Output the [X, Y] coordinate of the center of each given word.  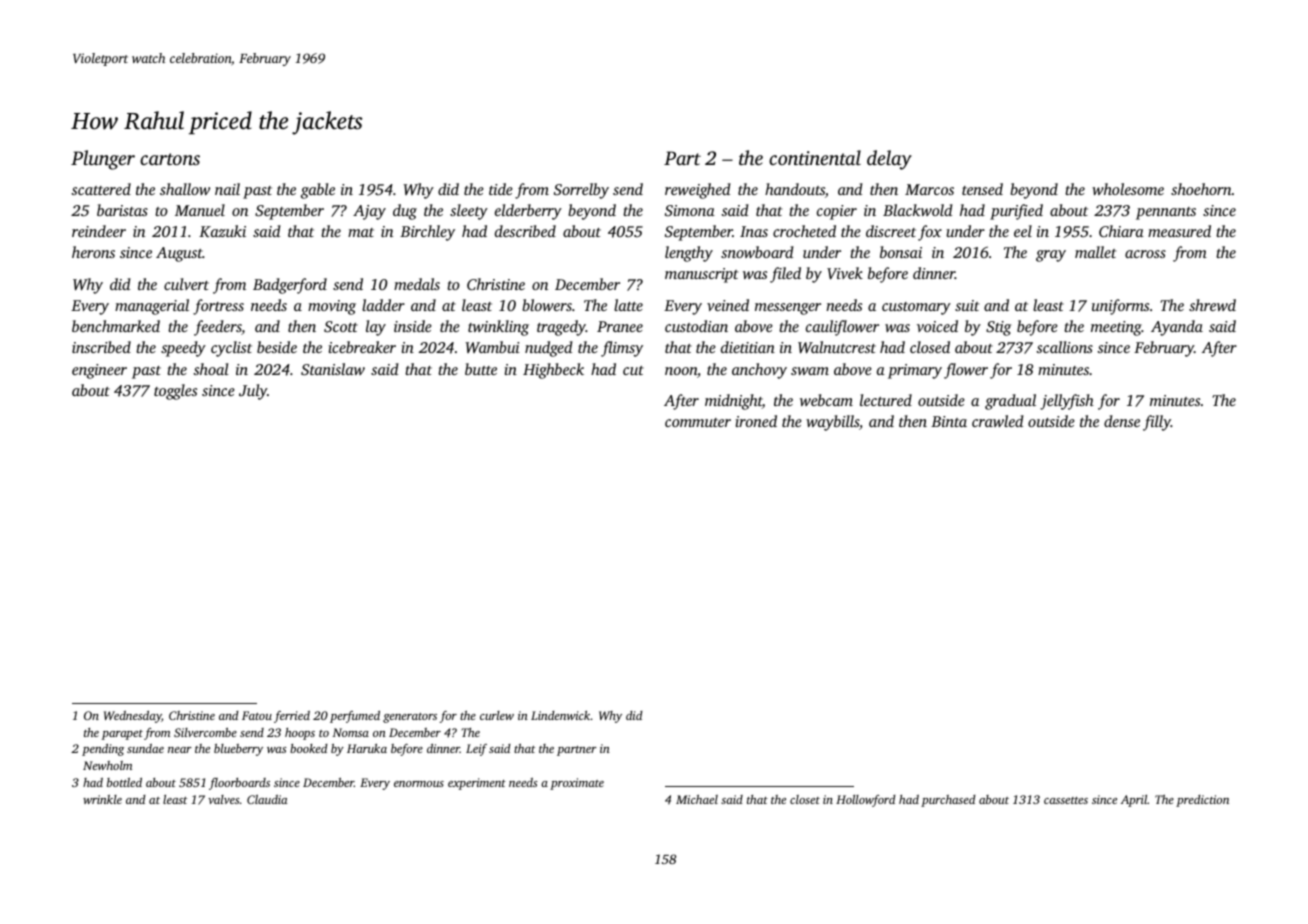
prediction [1202, 801]
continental [815, 157]
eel [1023, 231]
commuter [698, 422]
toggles [175, 392]
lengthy [689, 254]
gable [318, 191]
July [253, 392]
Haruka [367, 748]
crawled [998, 421]
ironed [756, 421]
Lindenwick [561, 715]
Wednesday [133, 717]
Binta [949, 421]
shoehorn [1201, 189]
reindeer [99, 231]
